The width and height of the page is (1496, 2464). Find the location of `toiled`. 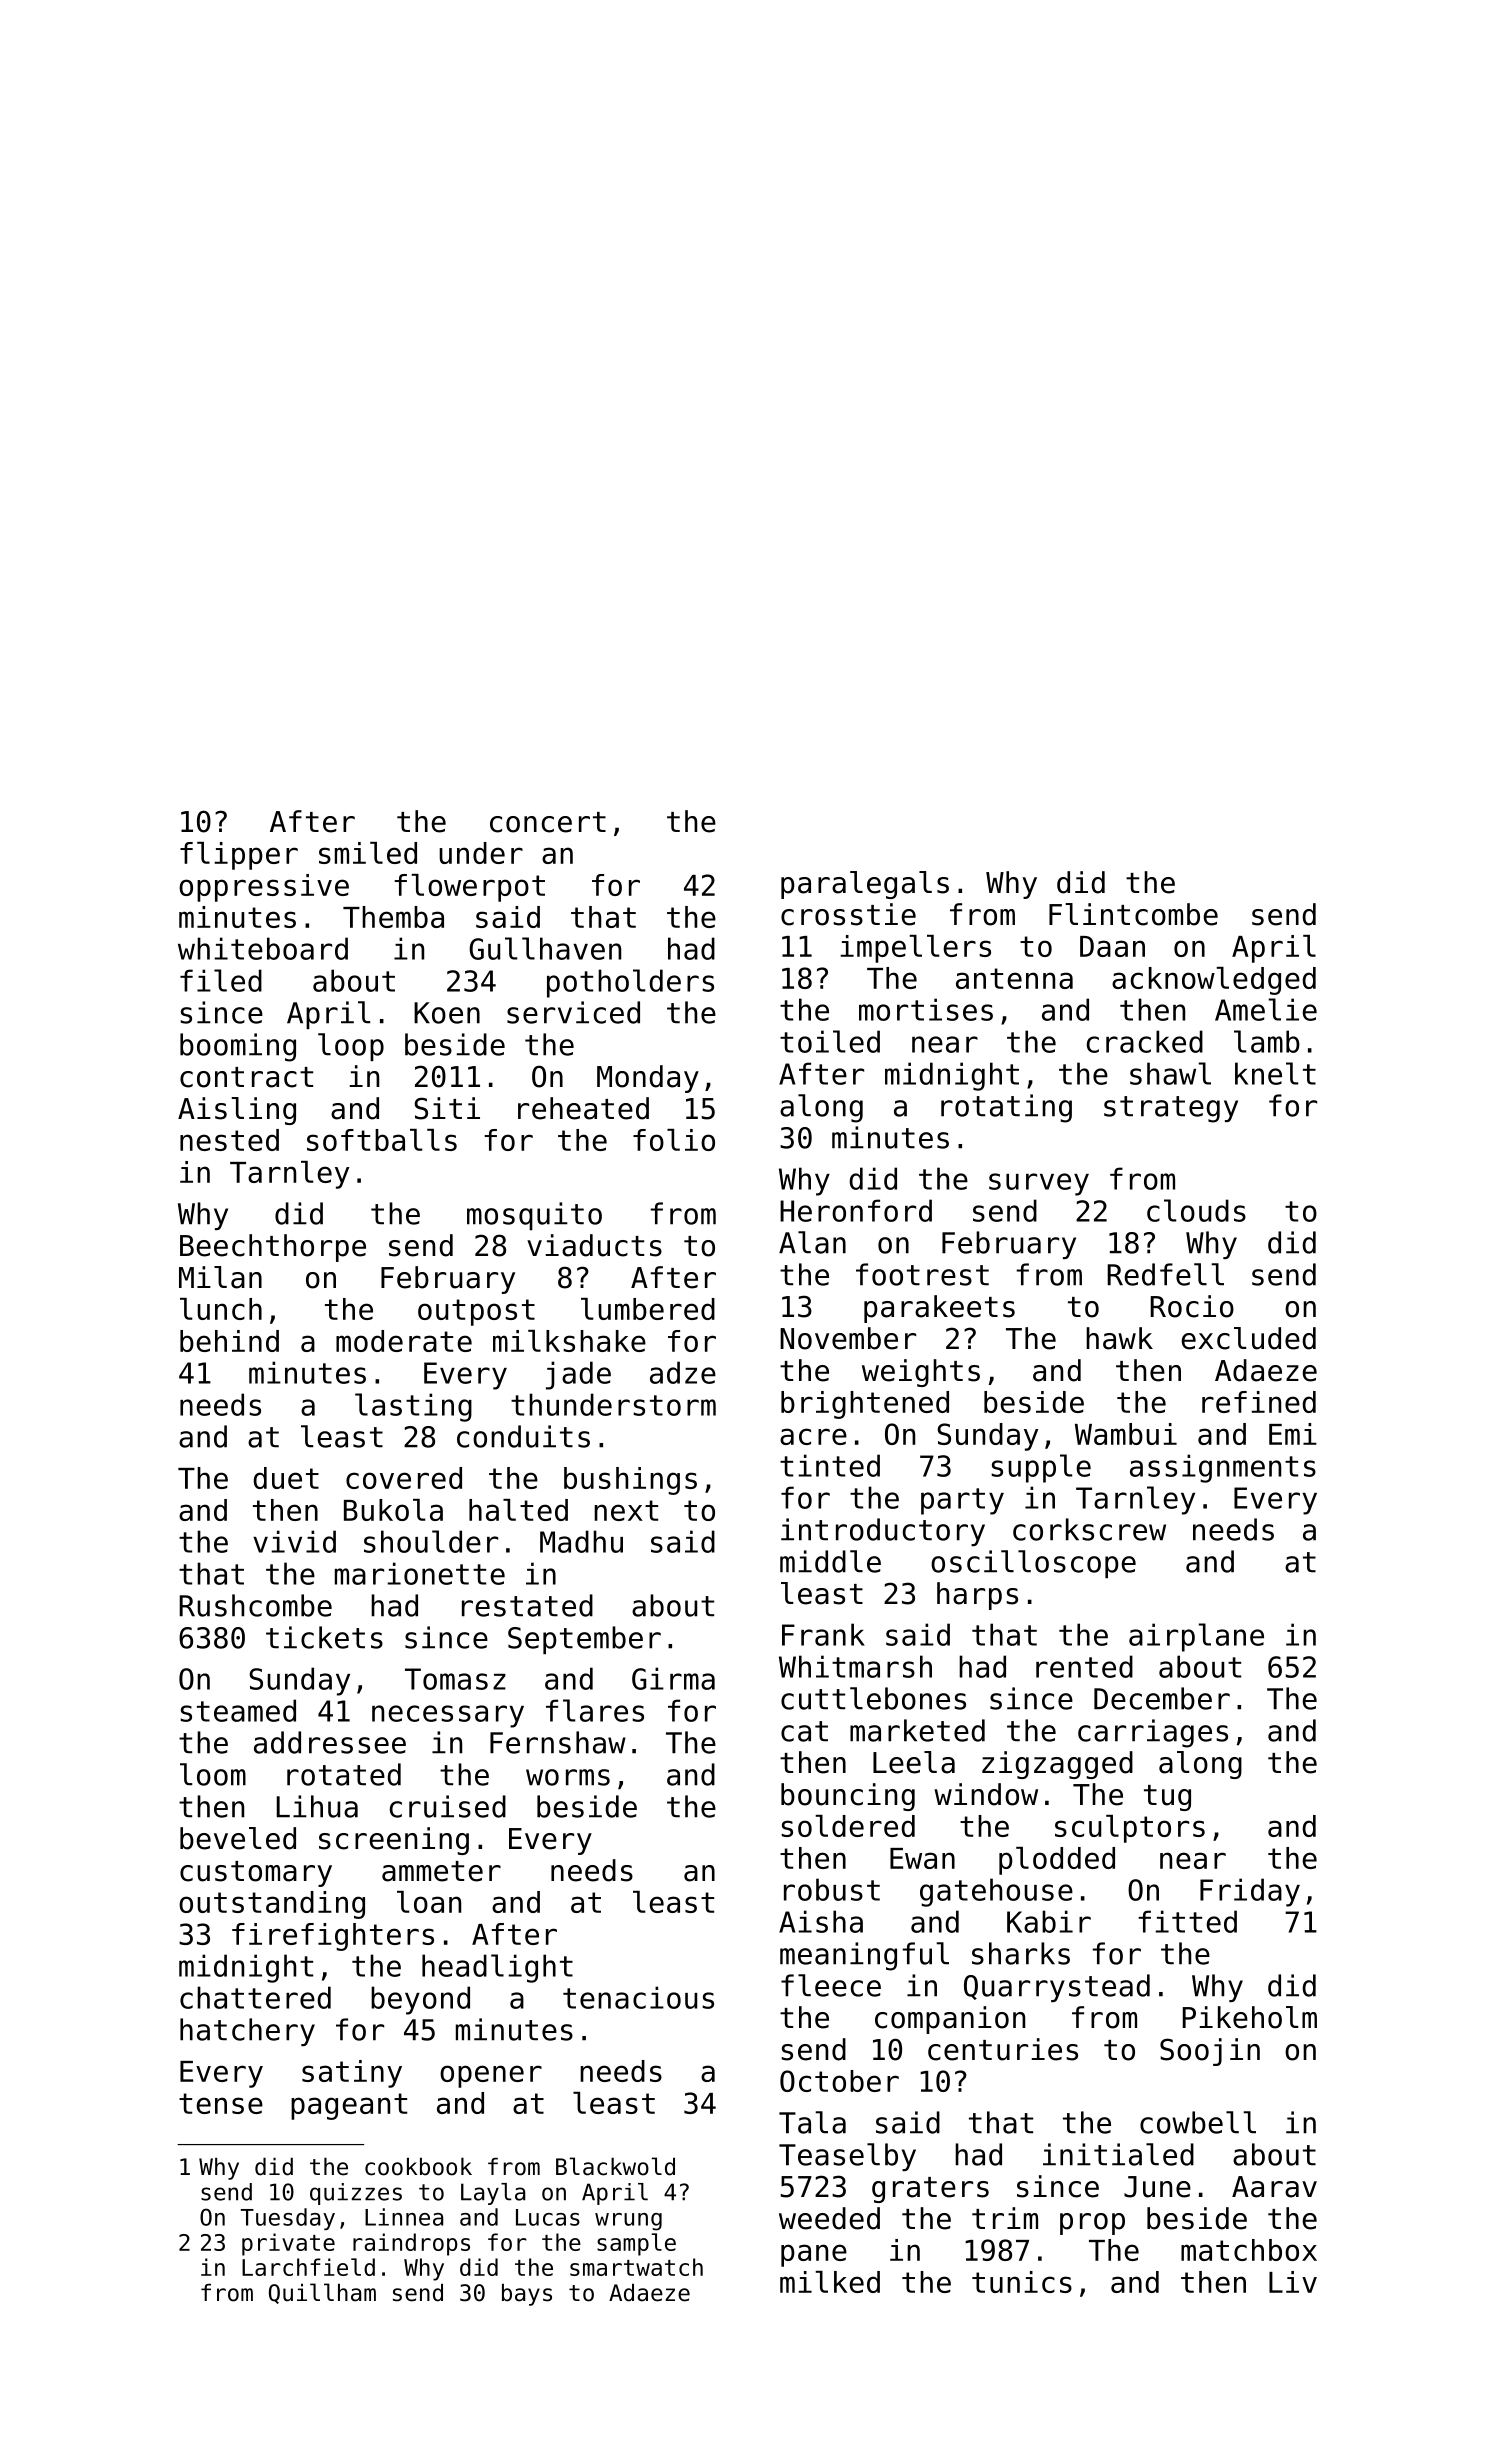

toiled is located at coordinates (830, 1041).
